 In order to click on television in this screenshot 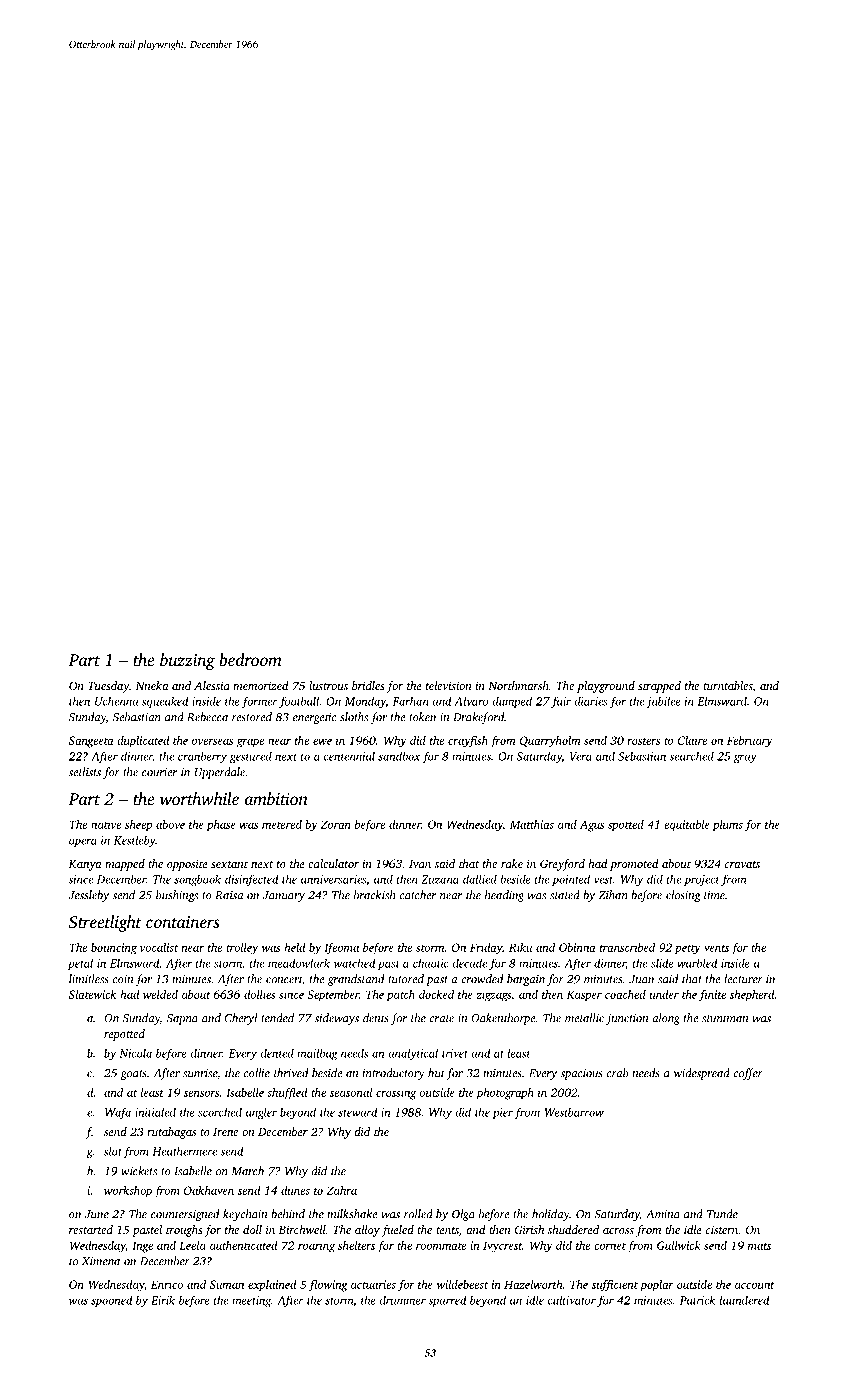, I will do `click(449, 685)`.
